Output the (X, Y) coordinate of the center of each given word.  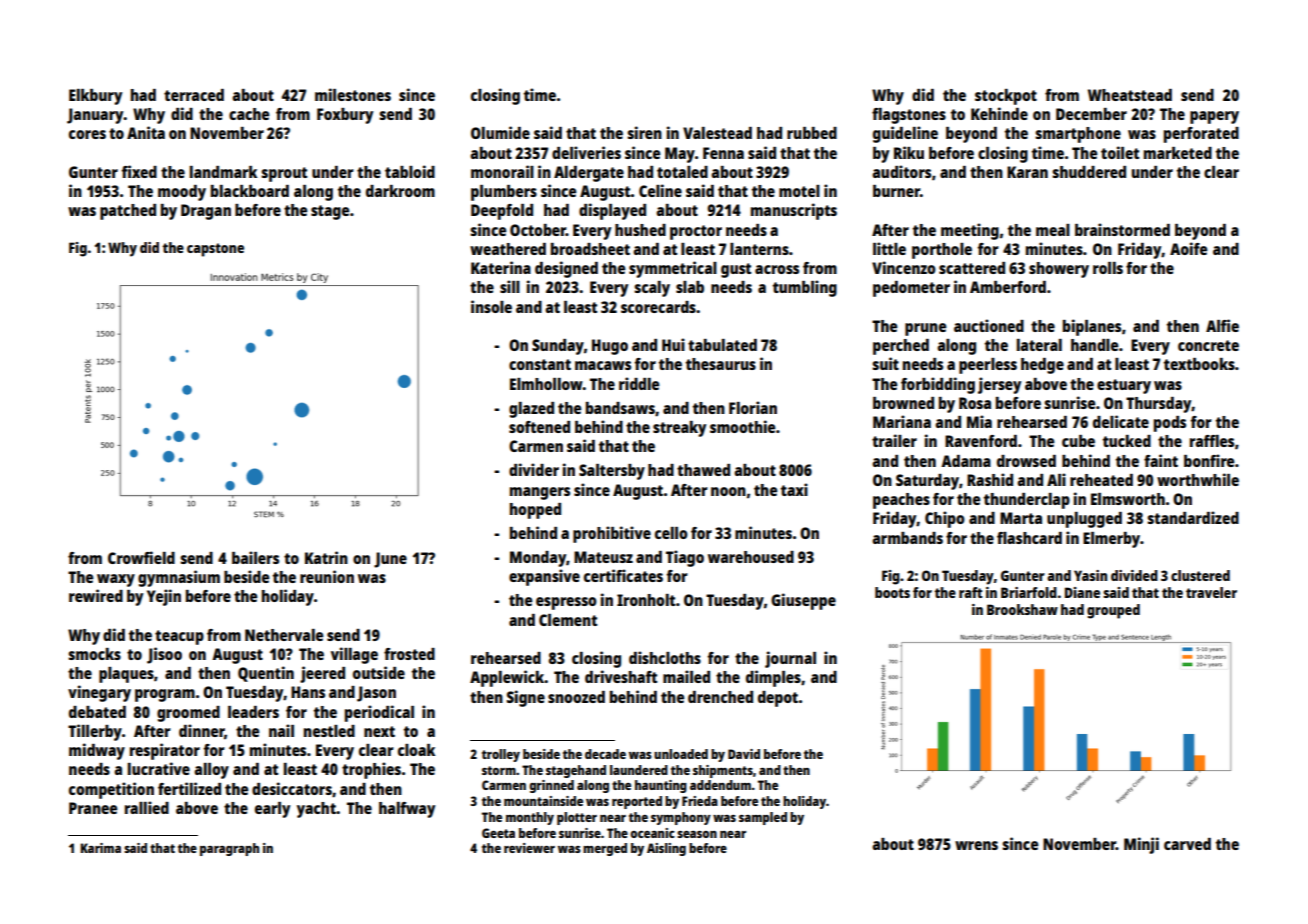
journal (790, 659)
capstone (215, 250)
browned (903, 403)
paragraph (229, 849)
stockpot (1006, 97)
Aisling (666, 849)
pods (1170, 424)
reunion (327, 576)
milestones (353, 94)
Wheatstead (1130, 95)
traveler (1211, 592)
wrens (976, 845)
